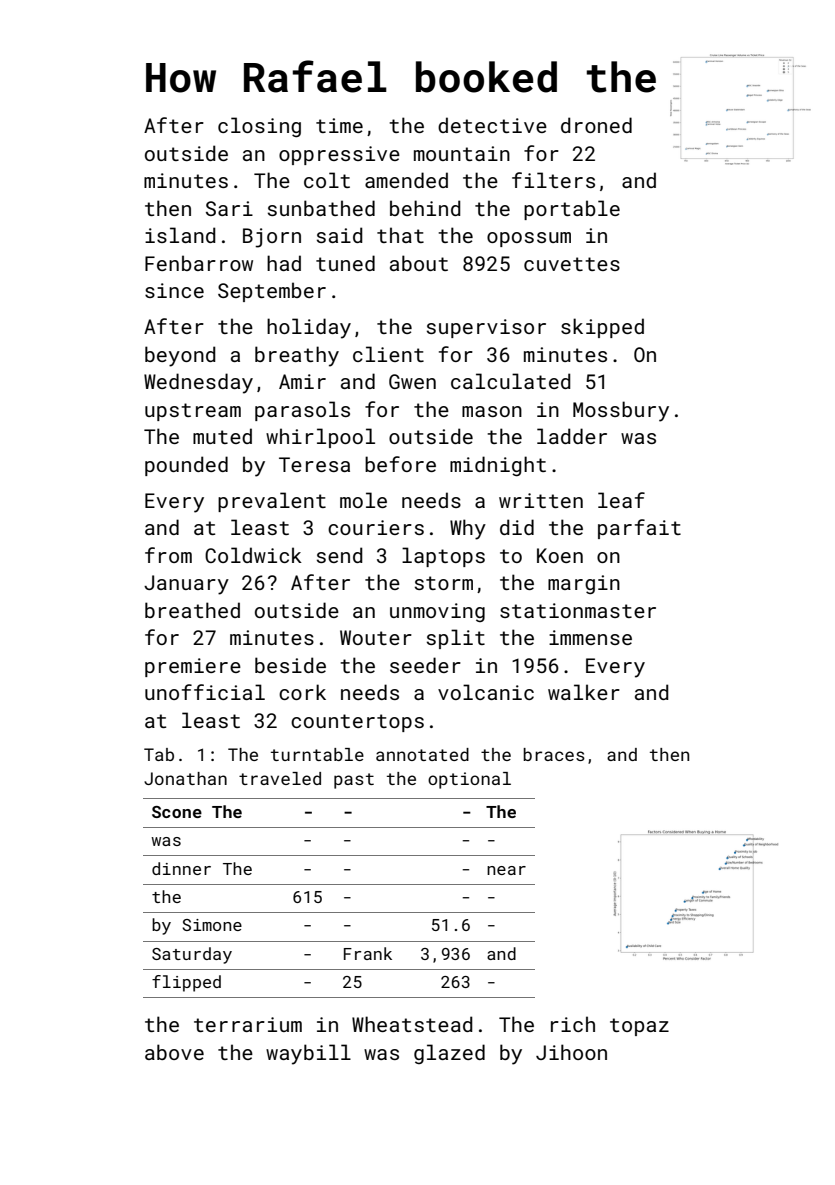 This screenshot has height=1185, width=835. I want to click on waybill, so click(308, 1054).
